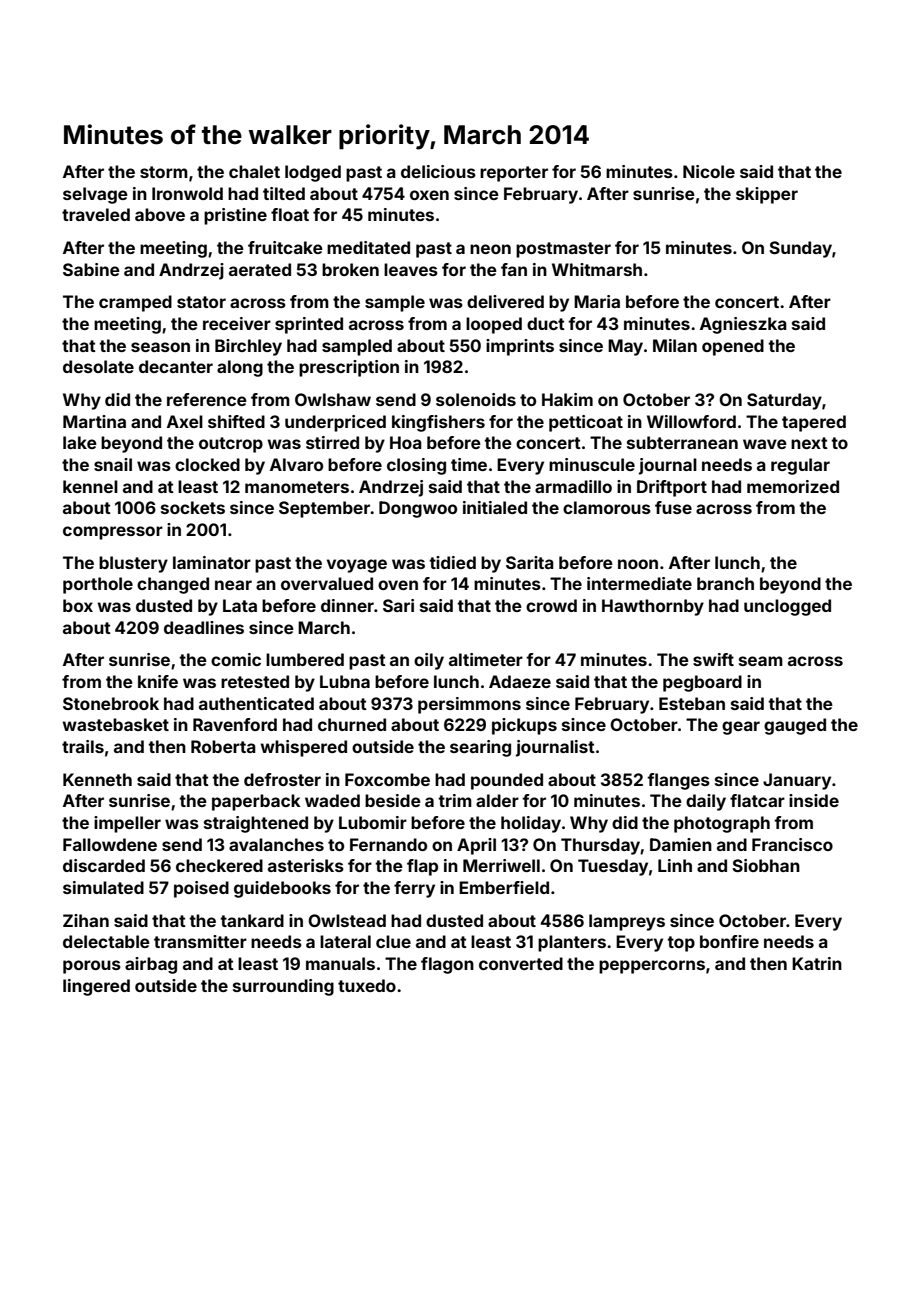 The height and width of the screenshot is (1308, 924). What do you see at coordinates (113, 464) in the screenshot?
I see `snail` at bounding box center [113, 464].
